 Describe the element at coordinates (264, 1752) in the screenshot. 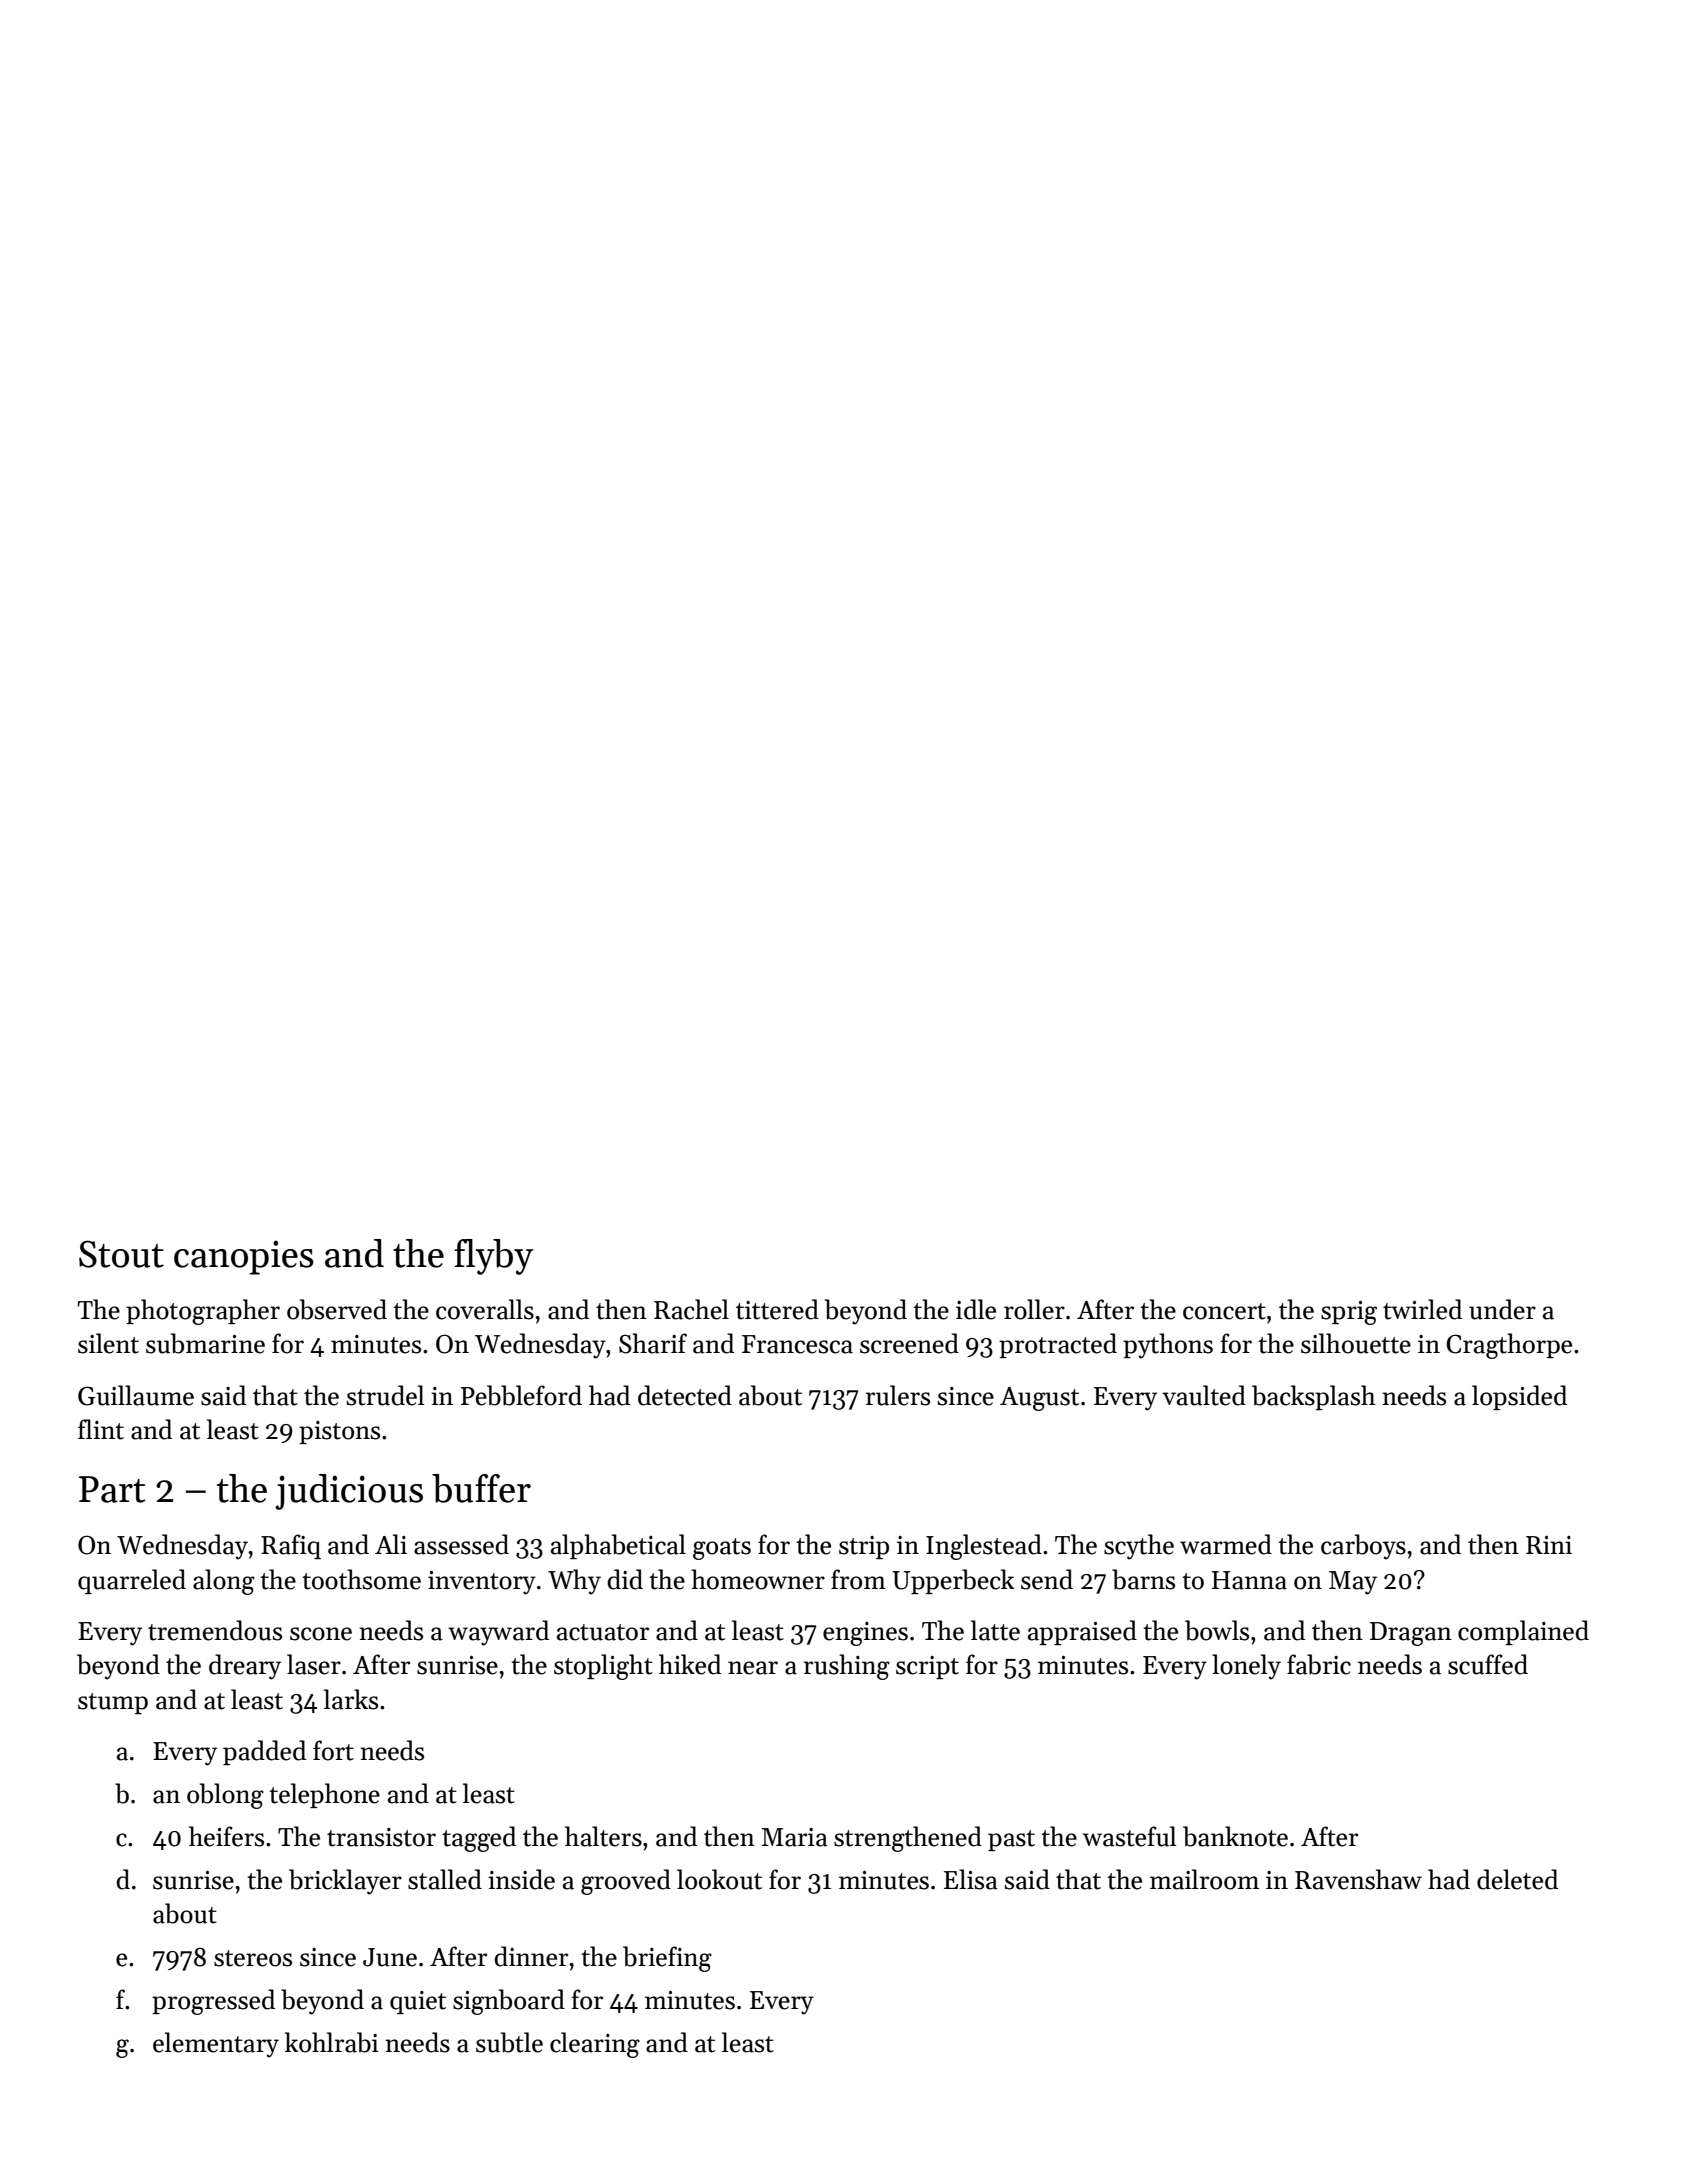

I see `padded` at that location.
